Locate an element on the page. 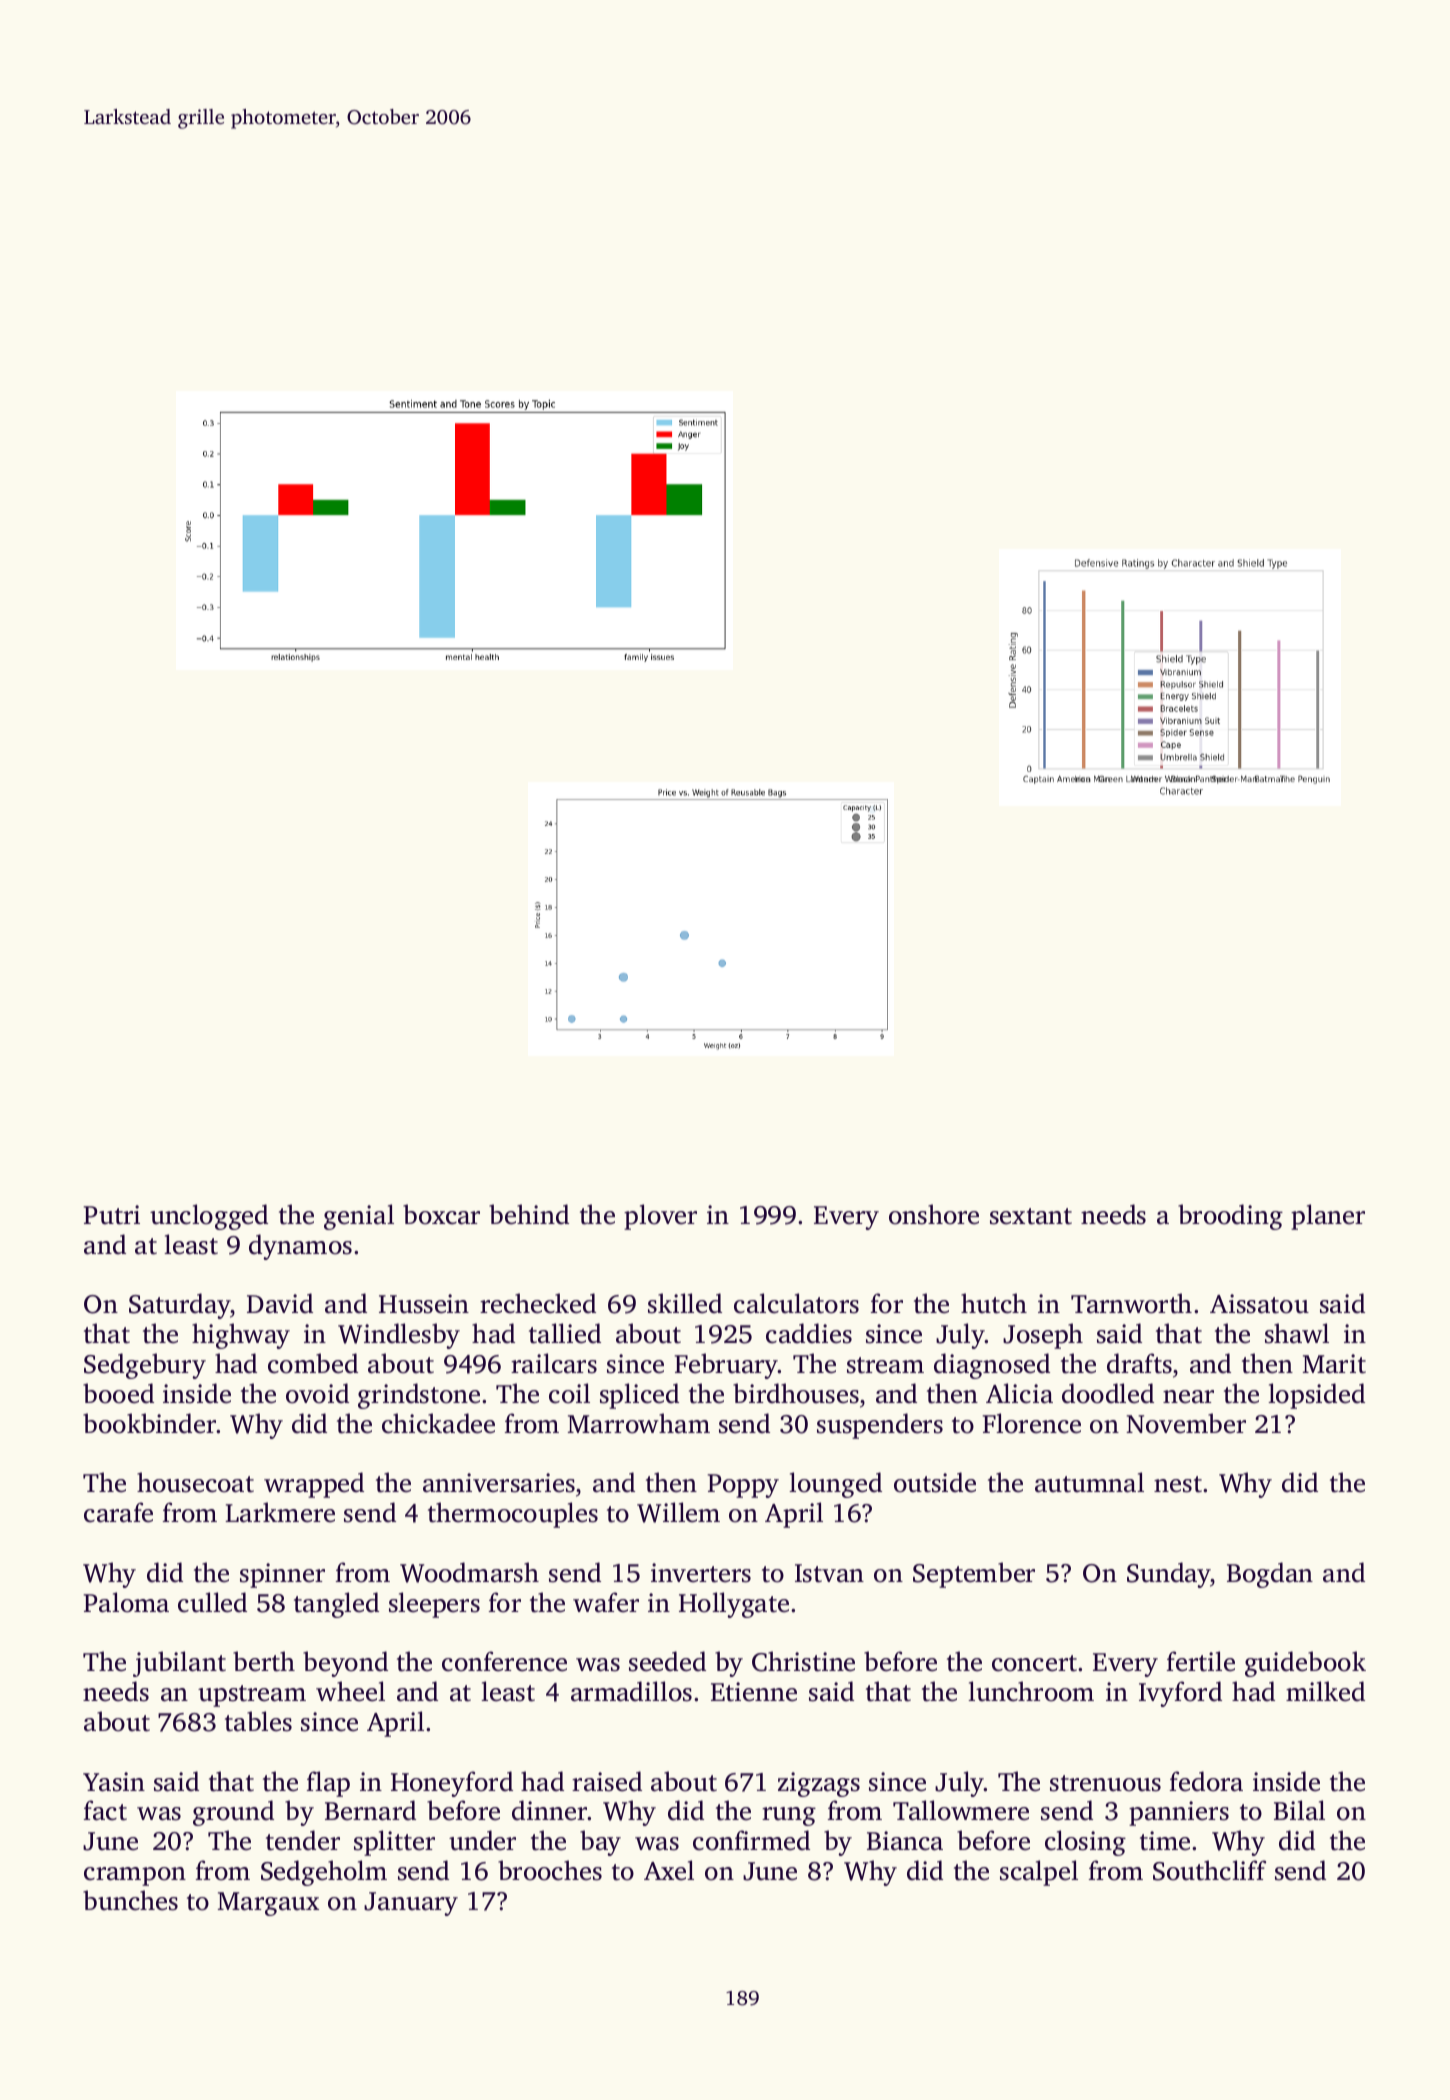  carafe is located at coordinates (118, 1512).
